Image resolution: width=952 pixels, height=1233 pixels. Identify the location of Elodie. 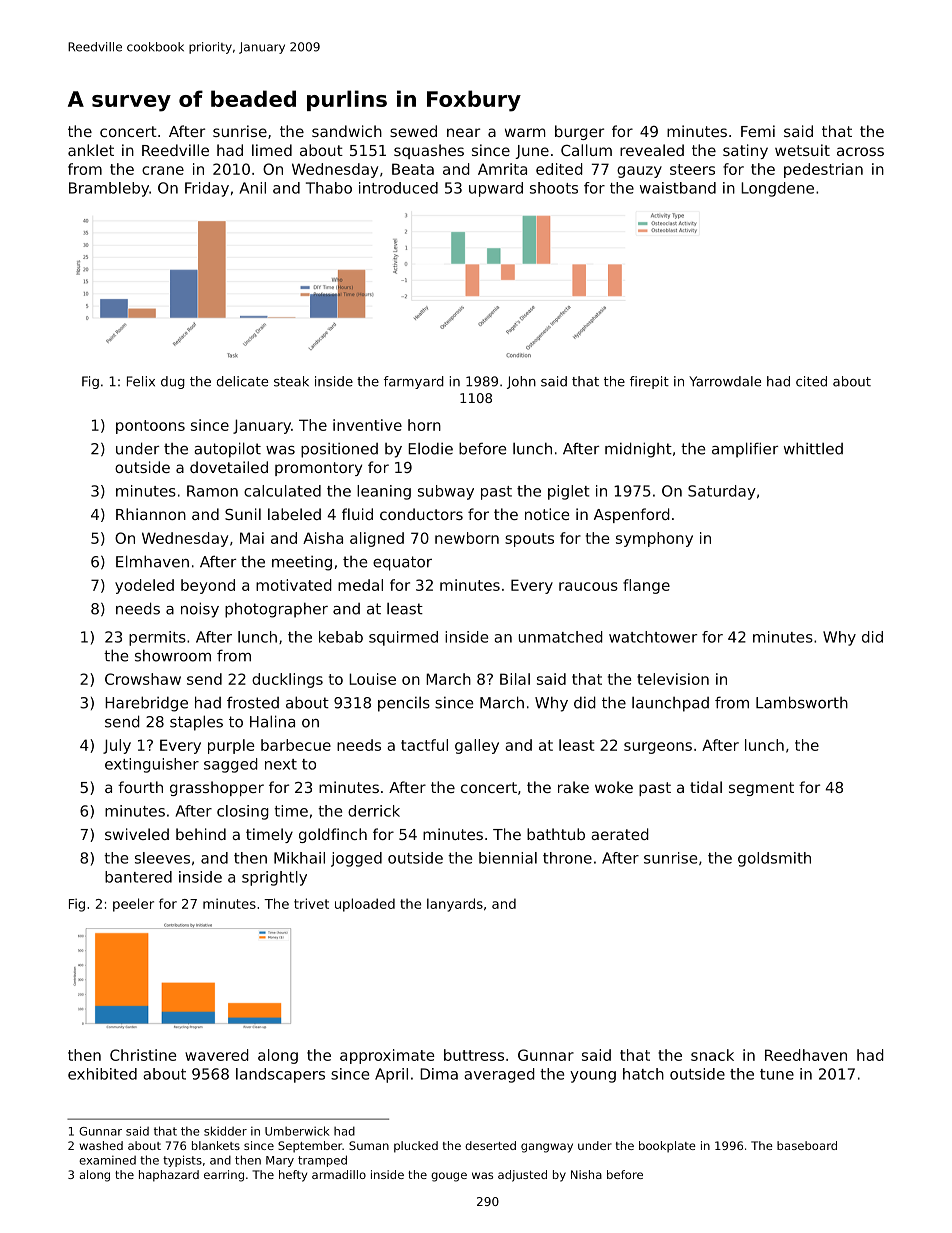
(430, 449).
